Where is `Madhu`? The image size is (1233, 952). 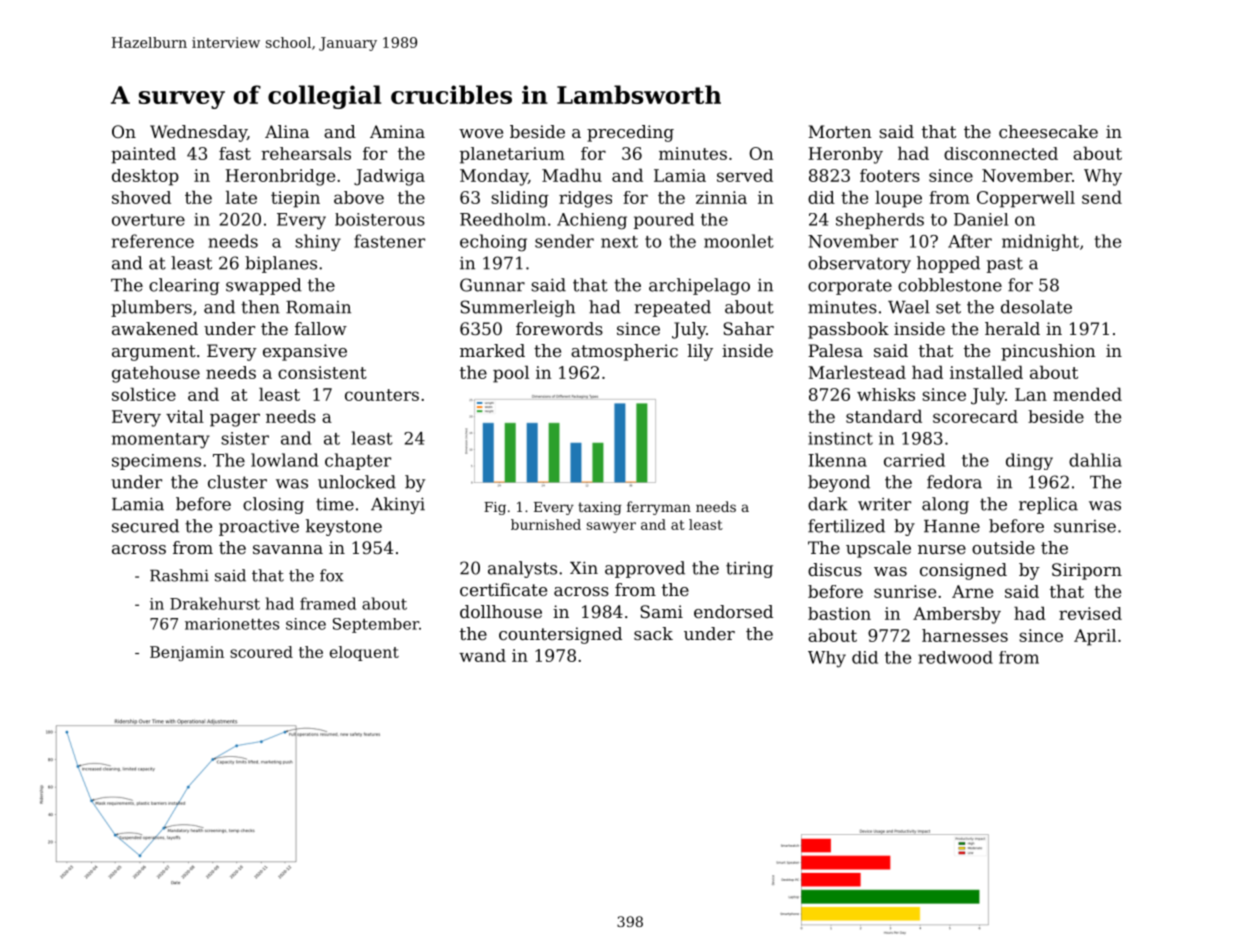 Madhu is located at coordinates (572, 175).
